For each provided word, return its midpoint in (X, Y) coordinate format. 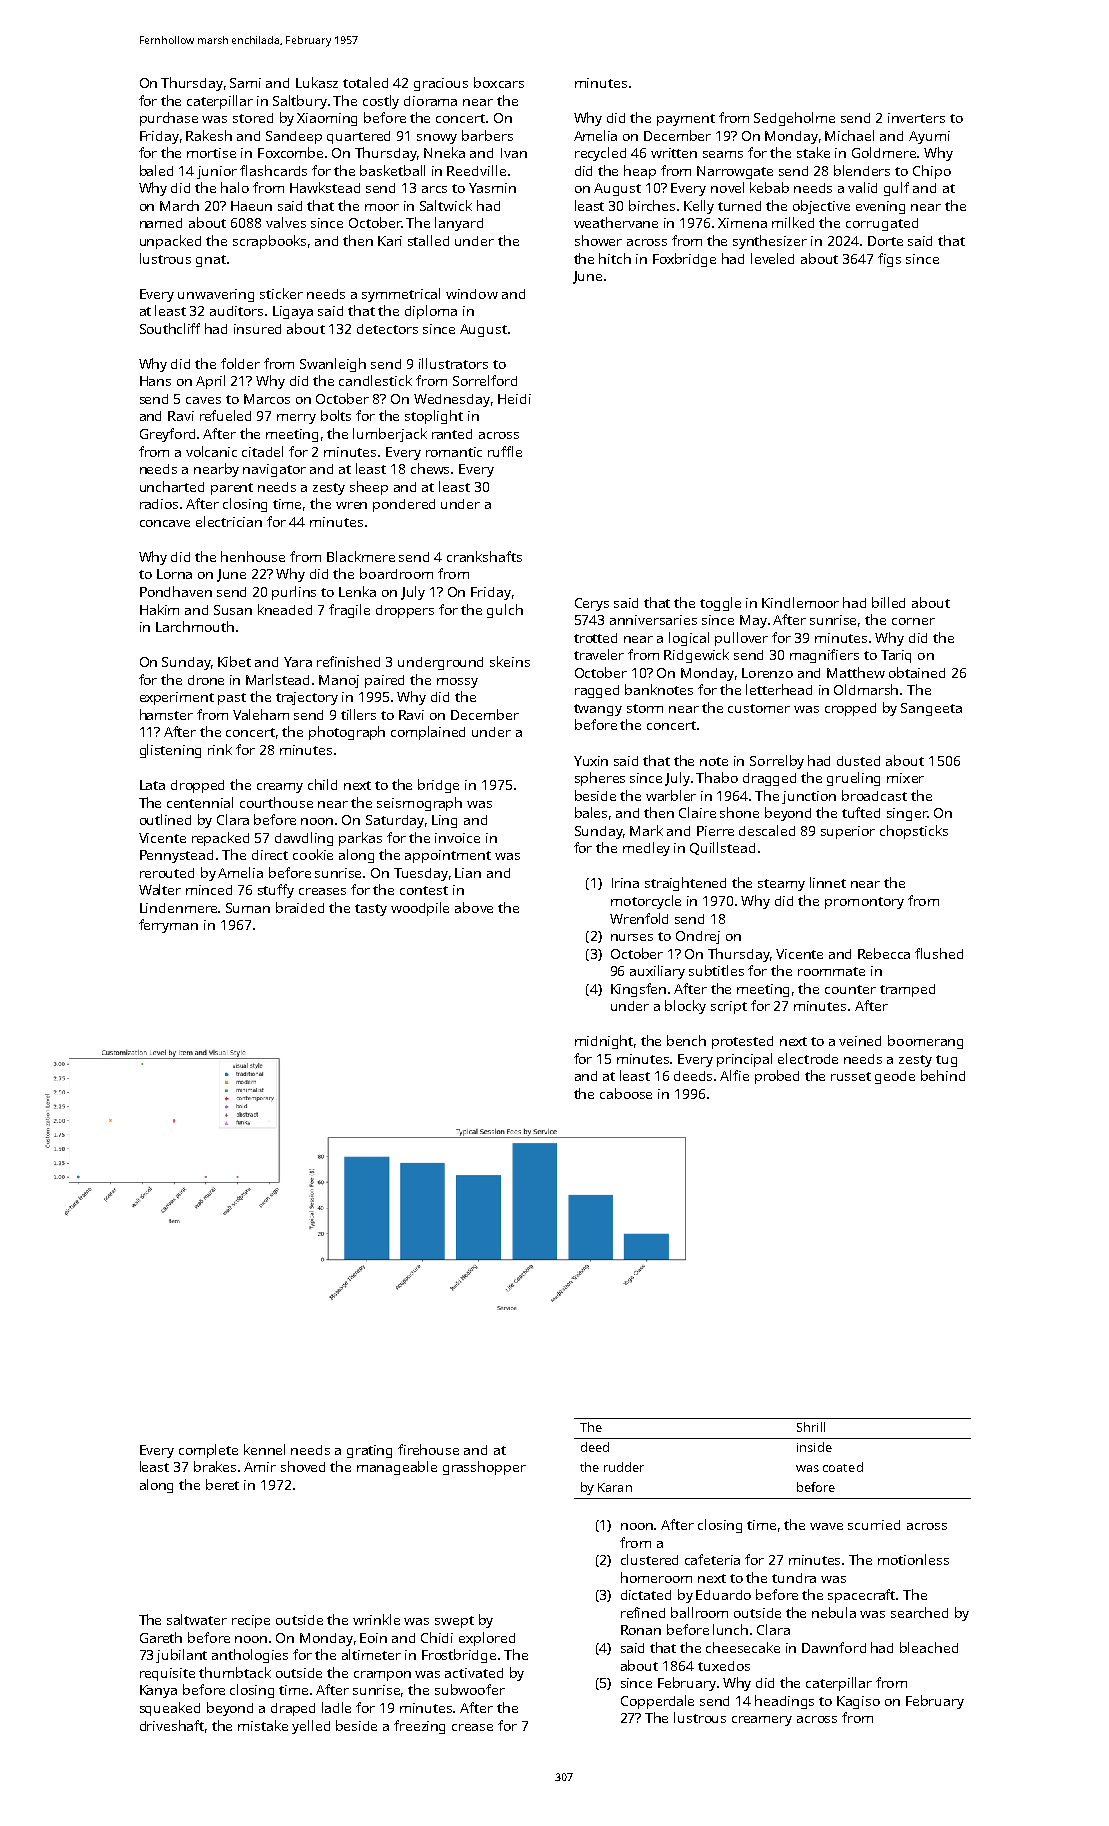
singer (907, 814)
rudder (624, 1467)
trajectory (307, 698)
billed (888, 602)
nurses (632, 937)
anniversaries (653, 620)
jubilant (181, 1656)
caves (203, 400)
